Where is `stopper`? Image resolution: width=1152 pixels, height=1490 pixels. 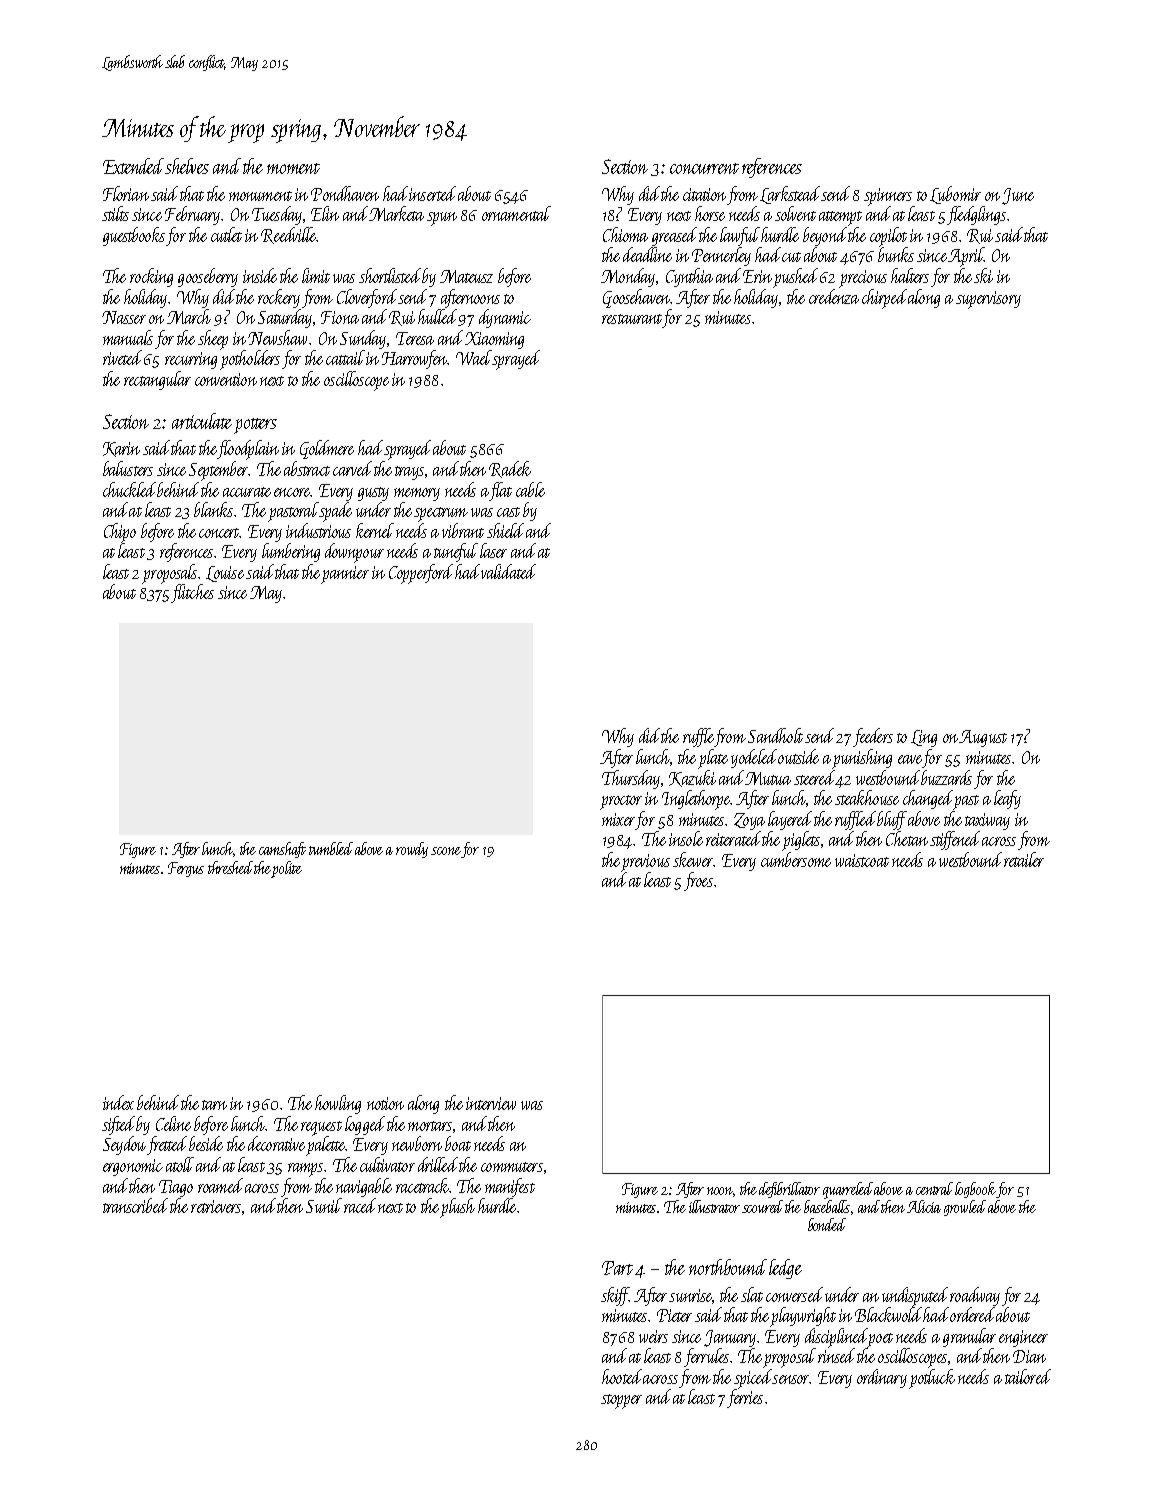
stopper is located at coordinates (621, 1401).
